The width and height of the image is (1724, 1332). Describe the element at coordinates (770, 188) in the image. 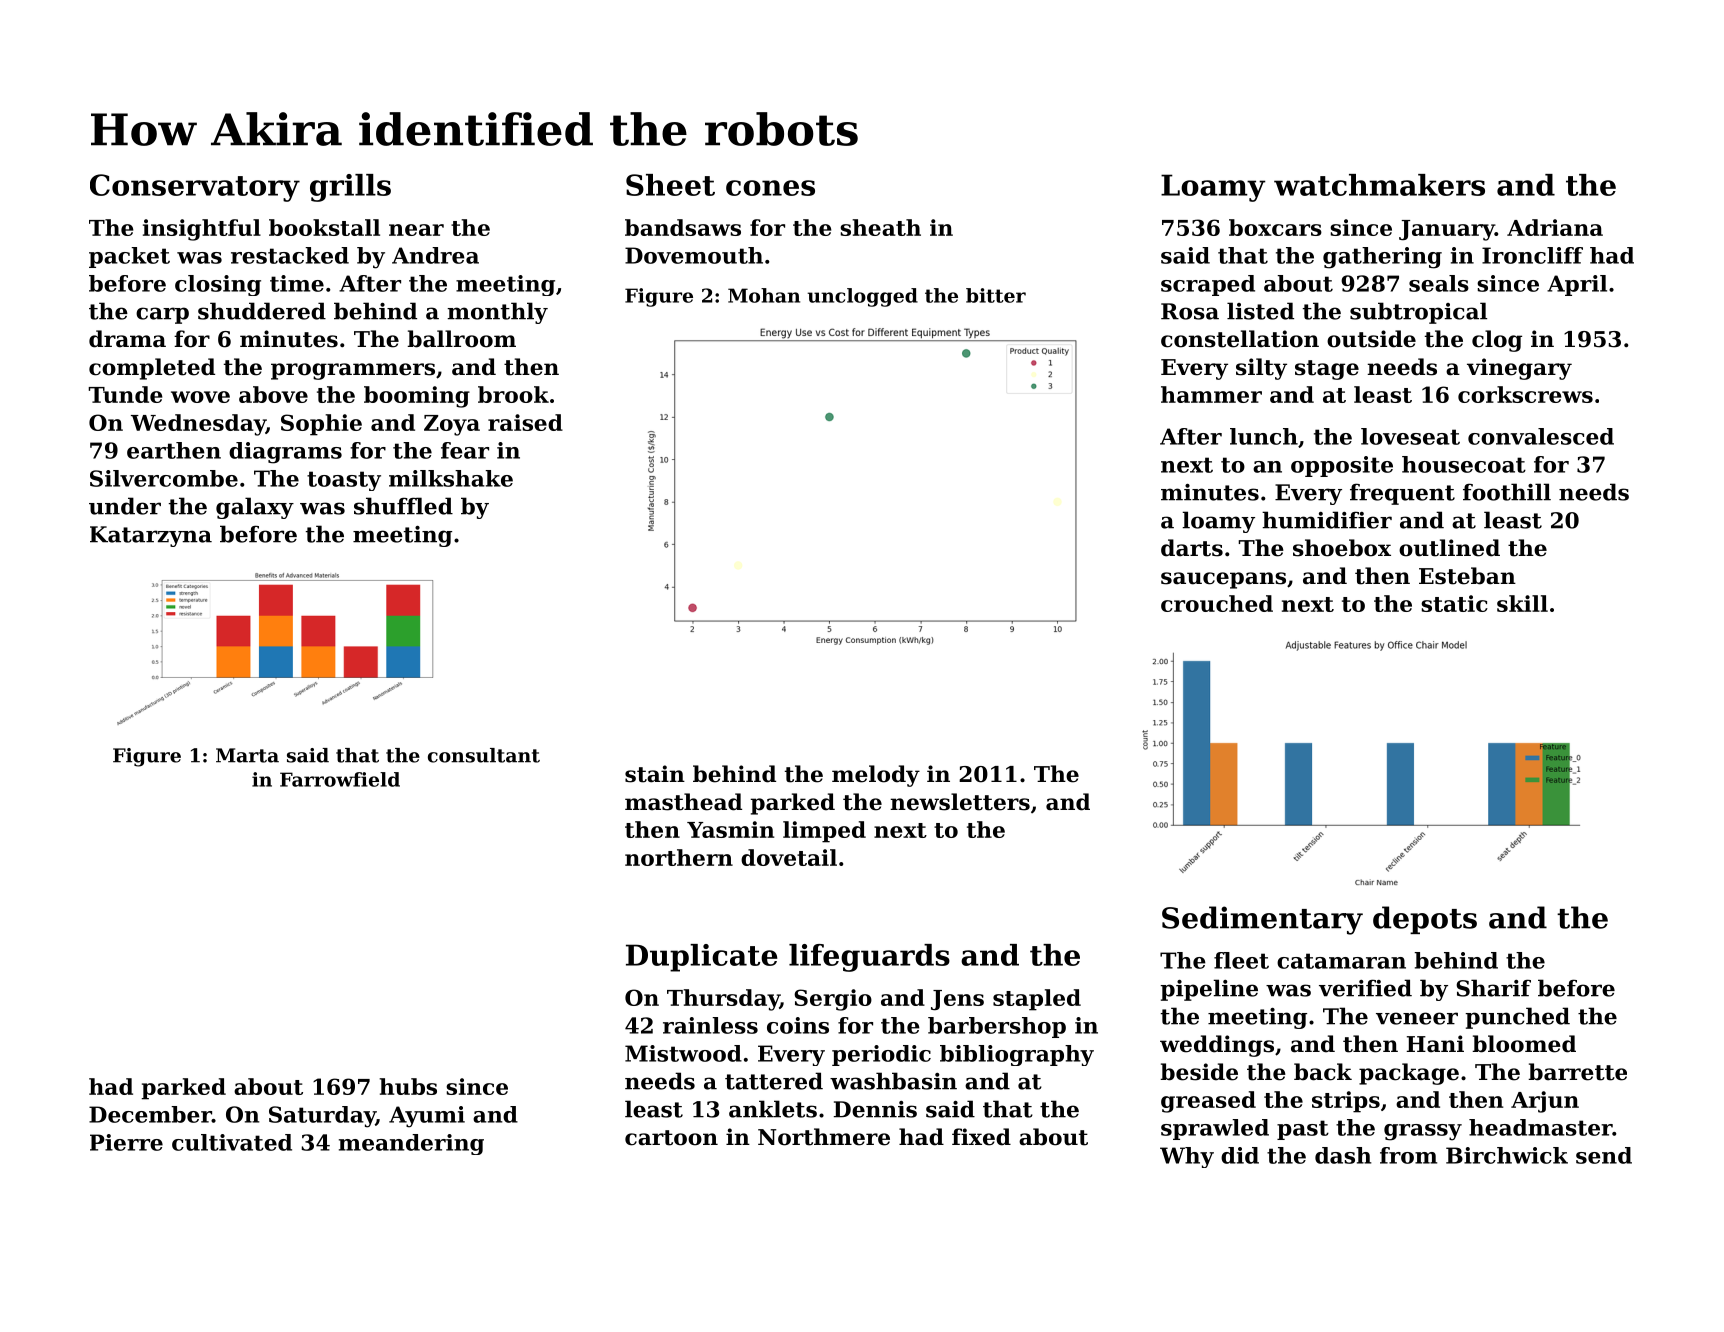

I see `cones` at that location.
